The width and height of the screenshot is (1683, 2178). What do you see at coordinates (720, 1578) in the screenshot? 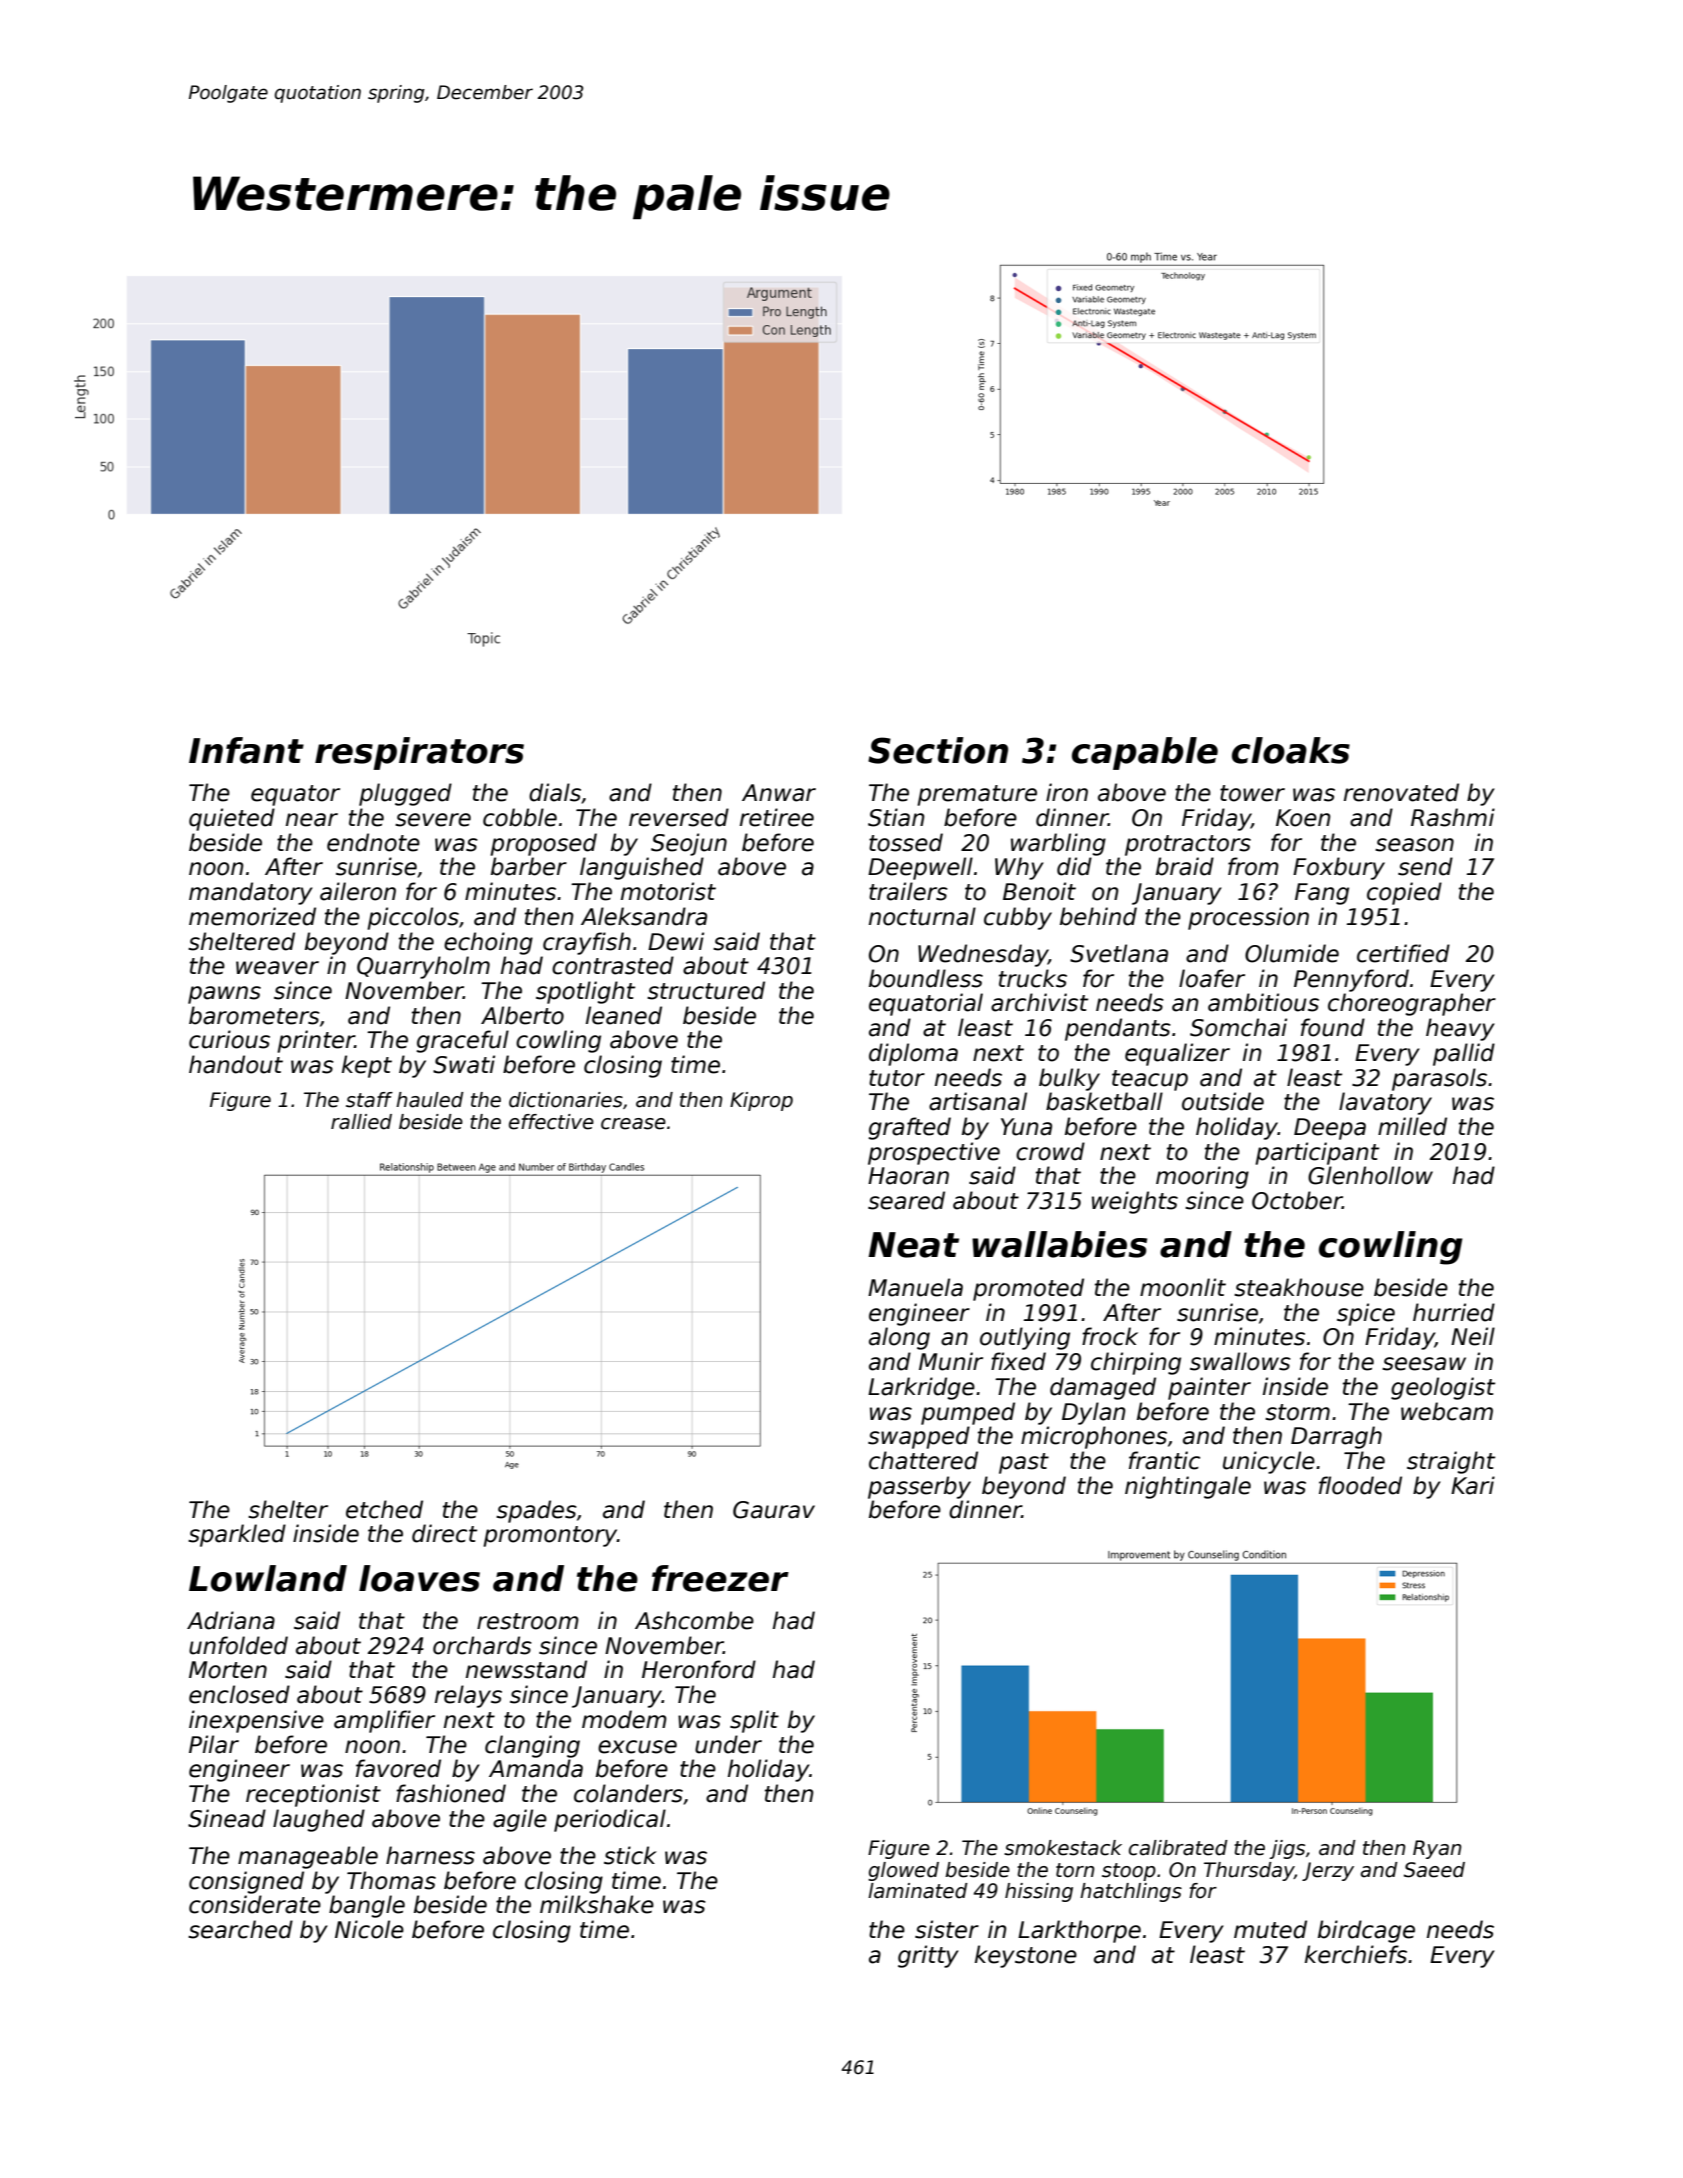
I see `freezer` at bounding box center [720, 1578].
